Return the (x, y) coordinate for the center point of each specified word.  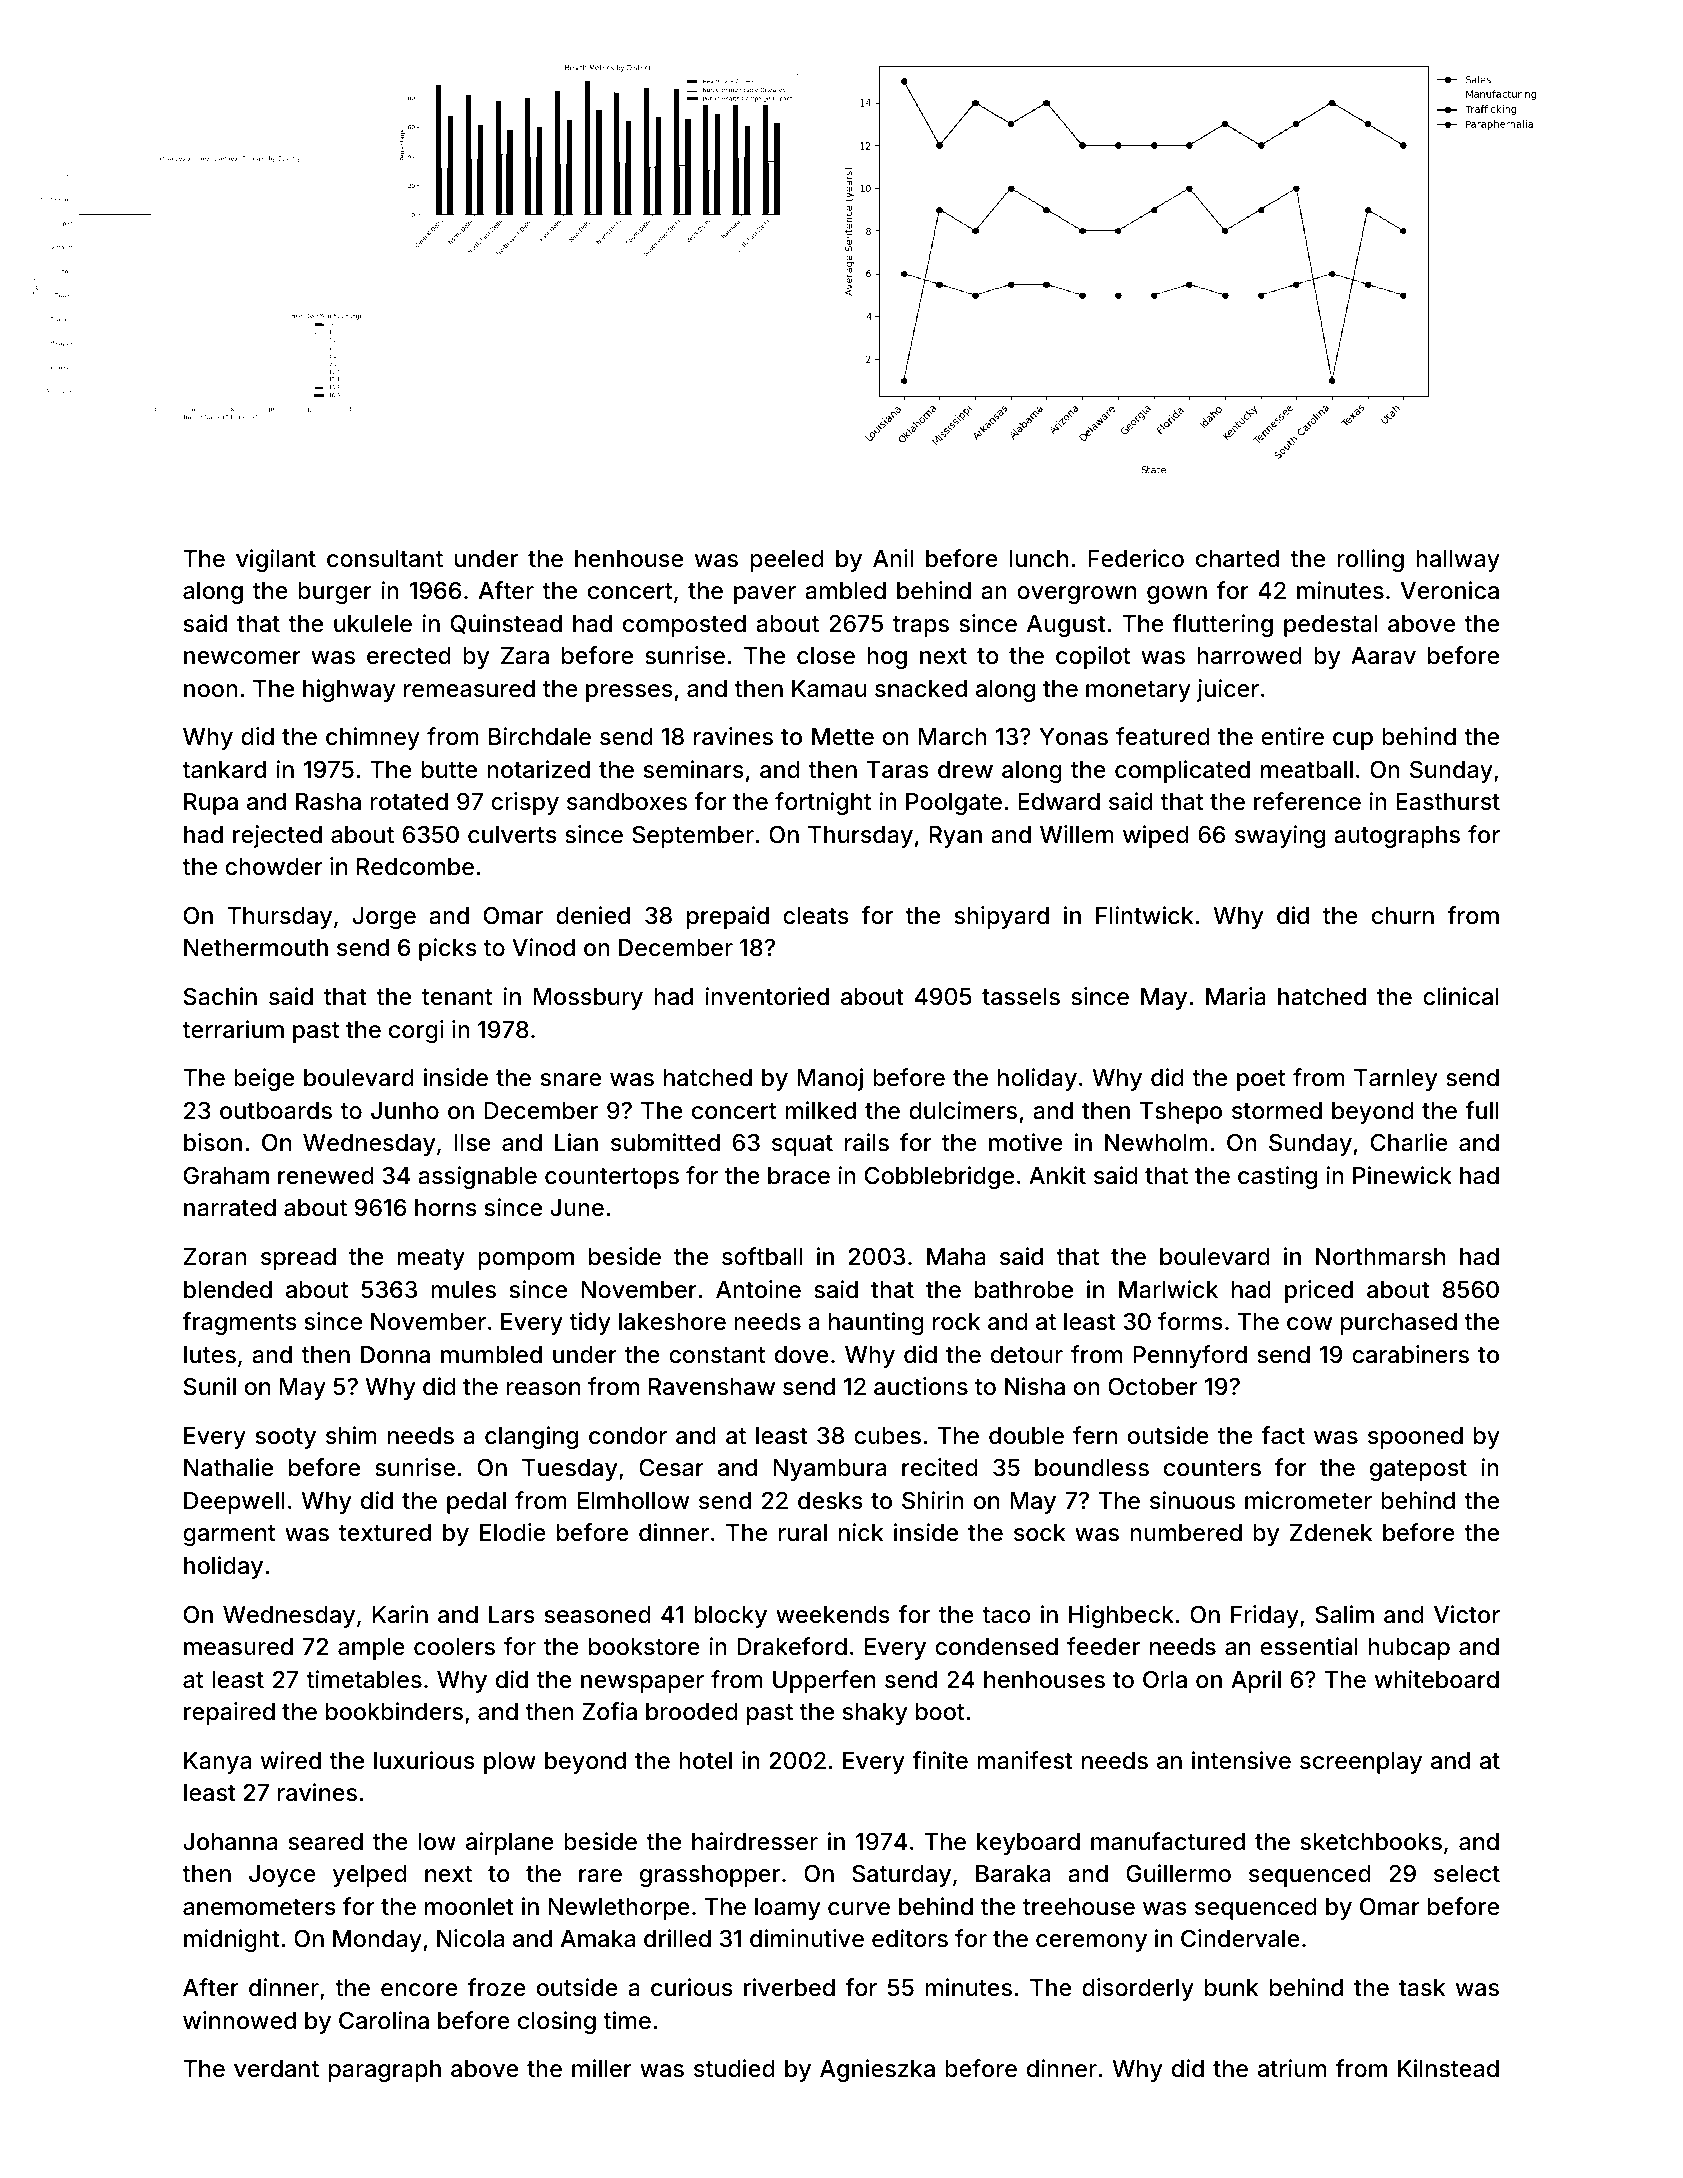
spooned (1415, 1438)
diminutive (807, 1938)
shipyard (1002, 917)
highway (349, 690)
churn (1403, 915)
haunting (876, 1323)
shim (351, 1435)
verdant (276, 2069)
